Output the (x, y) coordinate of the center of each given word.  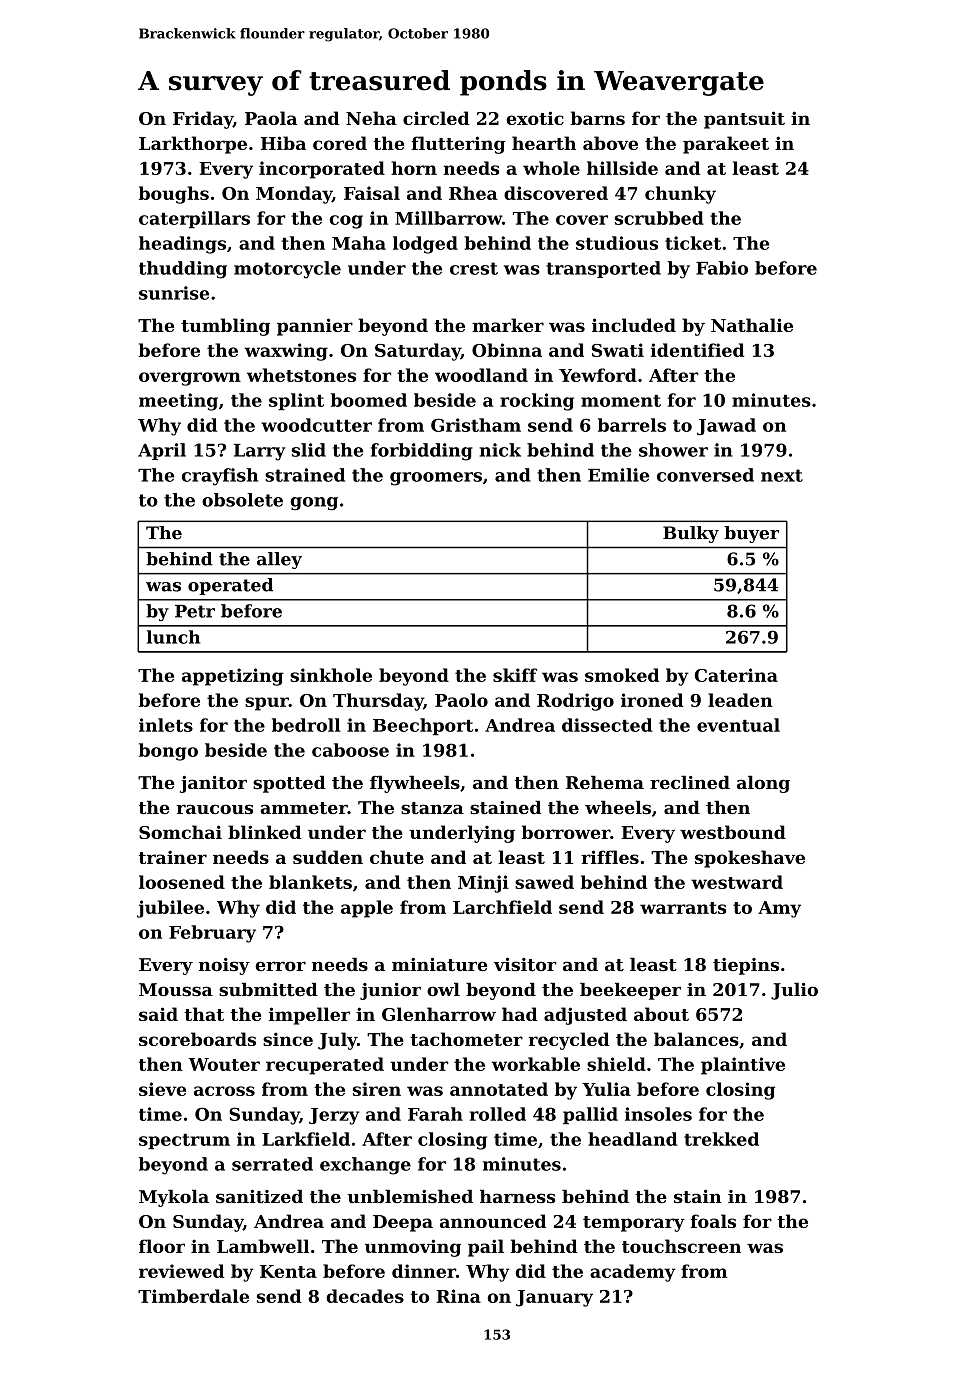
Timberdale (193, 1296)
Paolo (461, 700)
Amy (779, 909)
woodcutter (316, 425)
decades (365, 1296)
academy (632, 1273)
